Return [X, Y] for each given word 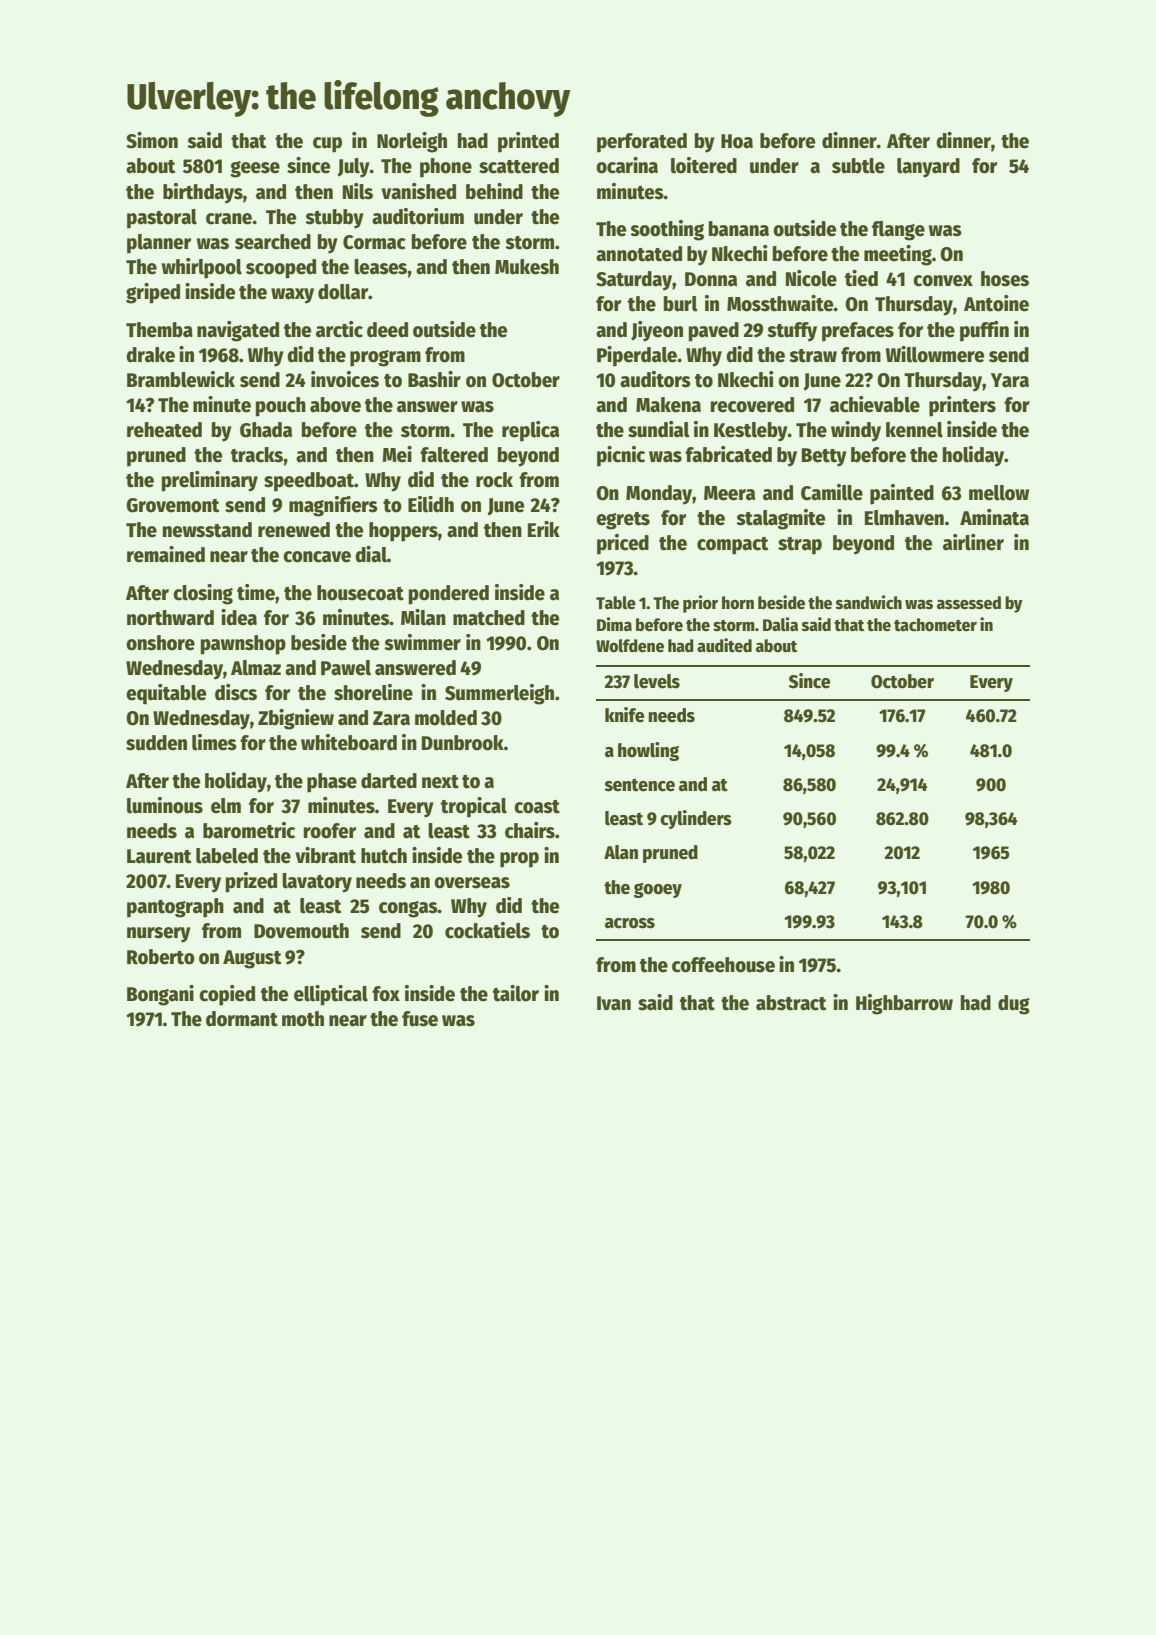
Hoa [737, 141]
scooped [281, 269]
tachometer [935, 625]
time [256, 592]
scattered [519, 166]
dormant [242, 1019]
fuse [420, 1019]
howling [648, 751]
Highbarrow [904, 1004]
